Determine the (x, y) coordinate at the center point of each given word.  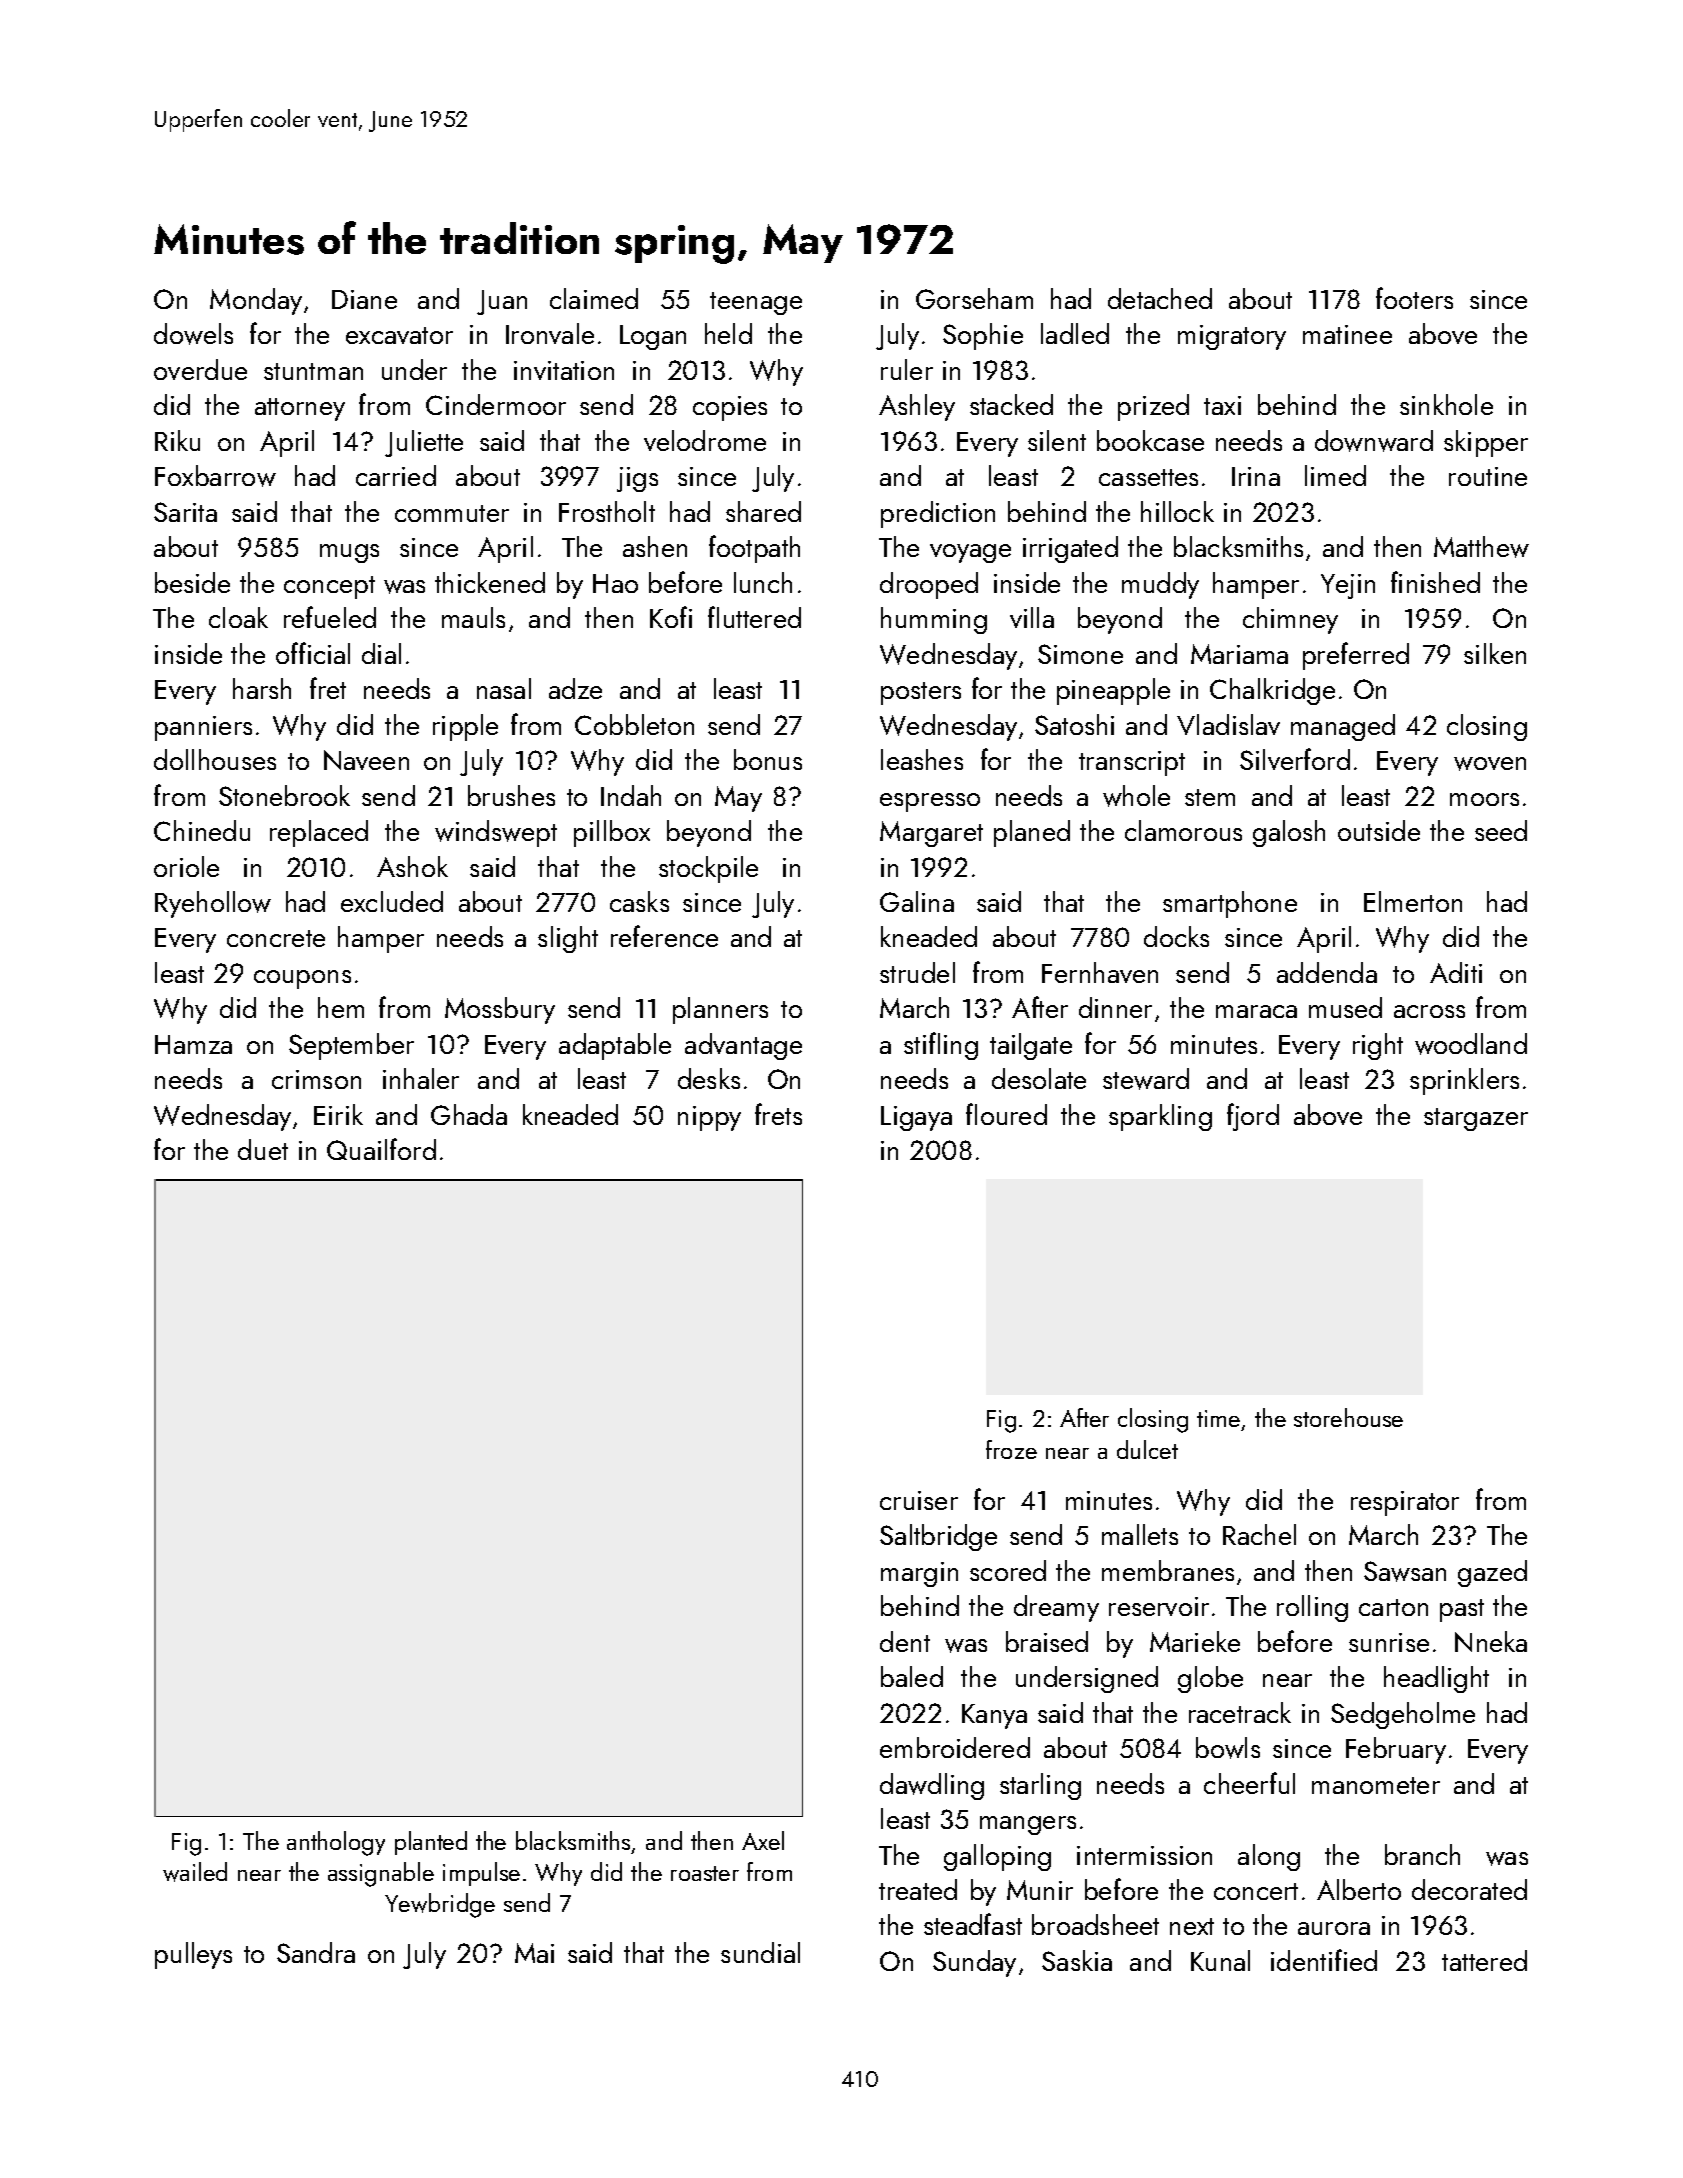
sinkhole (1446, 404)
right (1378, 1046)
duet (263, 1149)
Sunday (974, 1963)
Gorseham (974, 298)
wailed (195, 1872)
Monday (256, 301)
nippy (709, 1118)
